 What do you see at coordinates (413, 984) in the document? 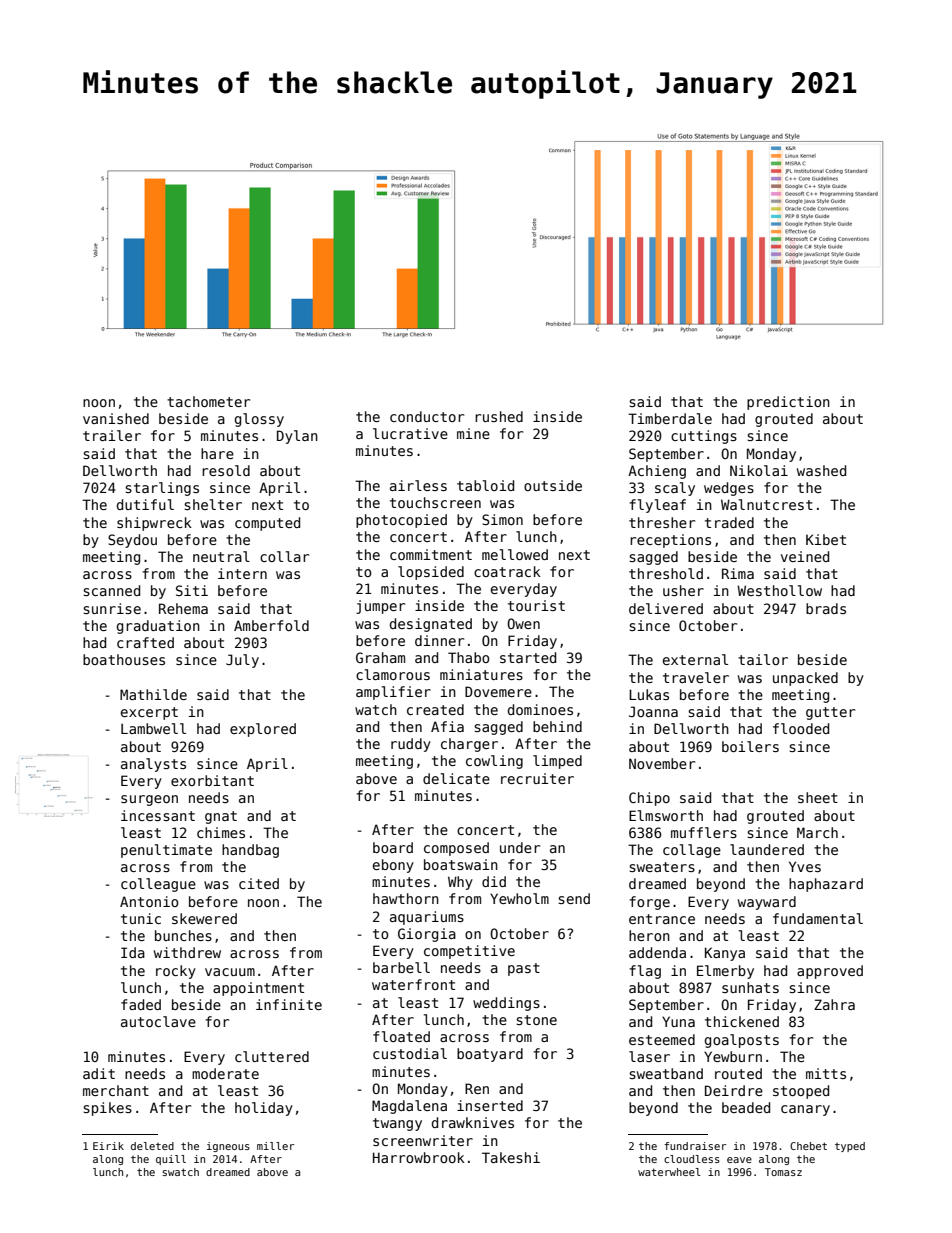
I see `waterfront` at bounding box center [413, 984].
